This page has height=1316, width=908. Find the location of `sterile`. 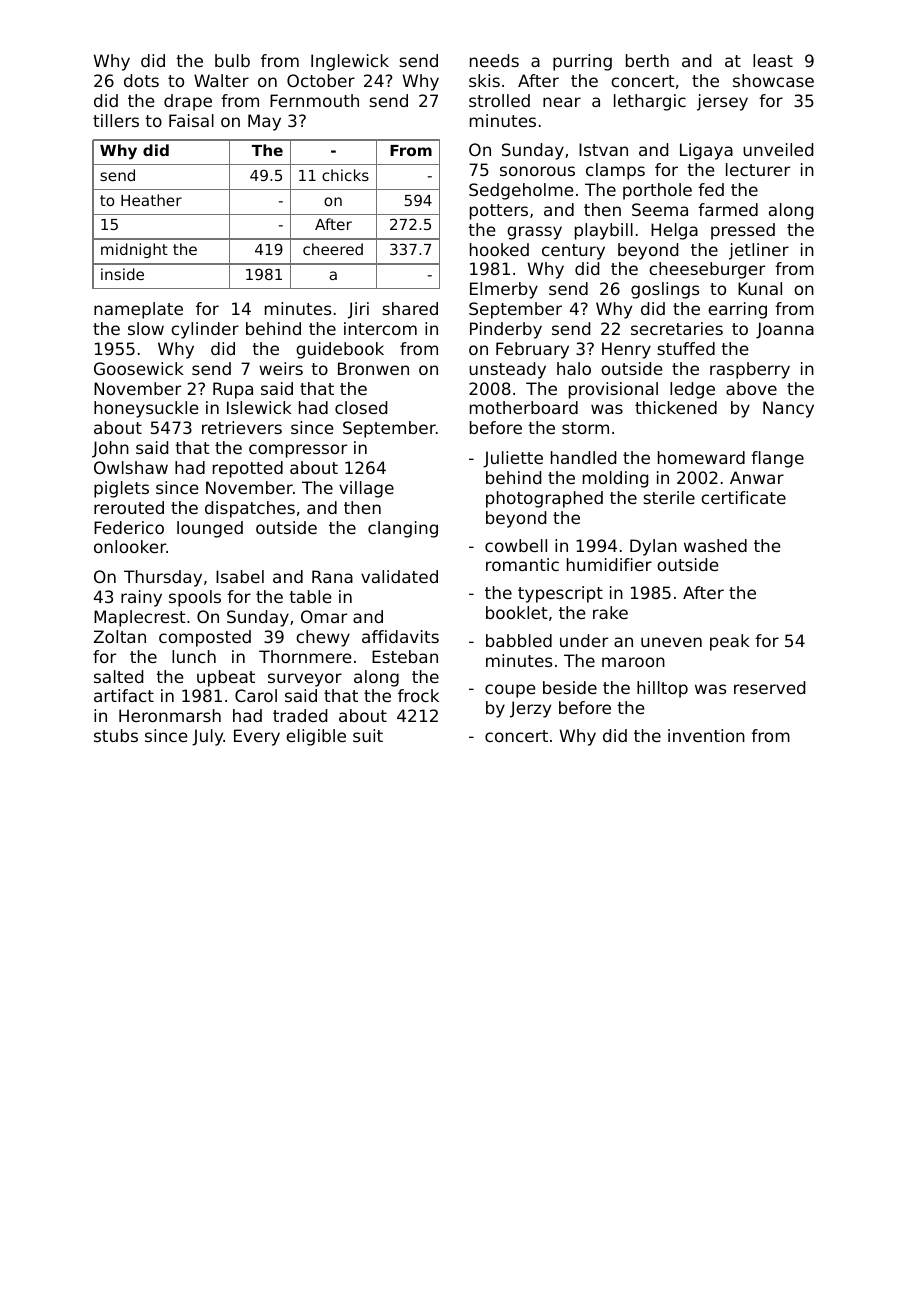

sterile is located at coordinates (669, 497).
